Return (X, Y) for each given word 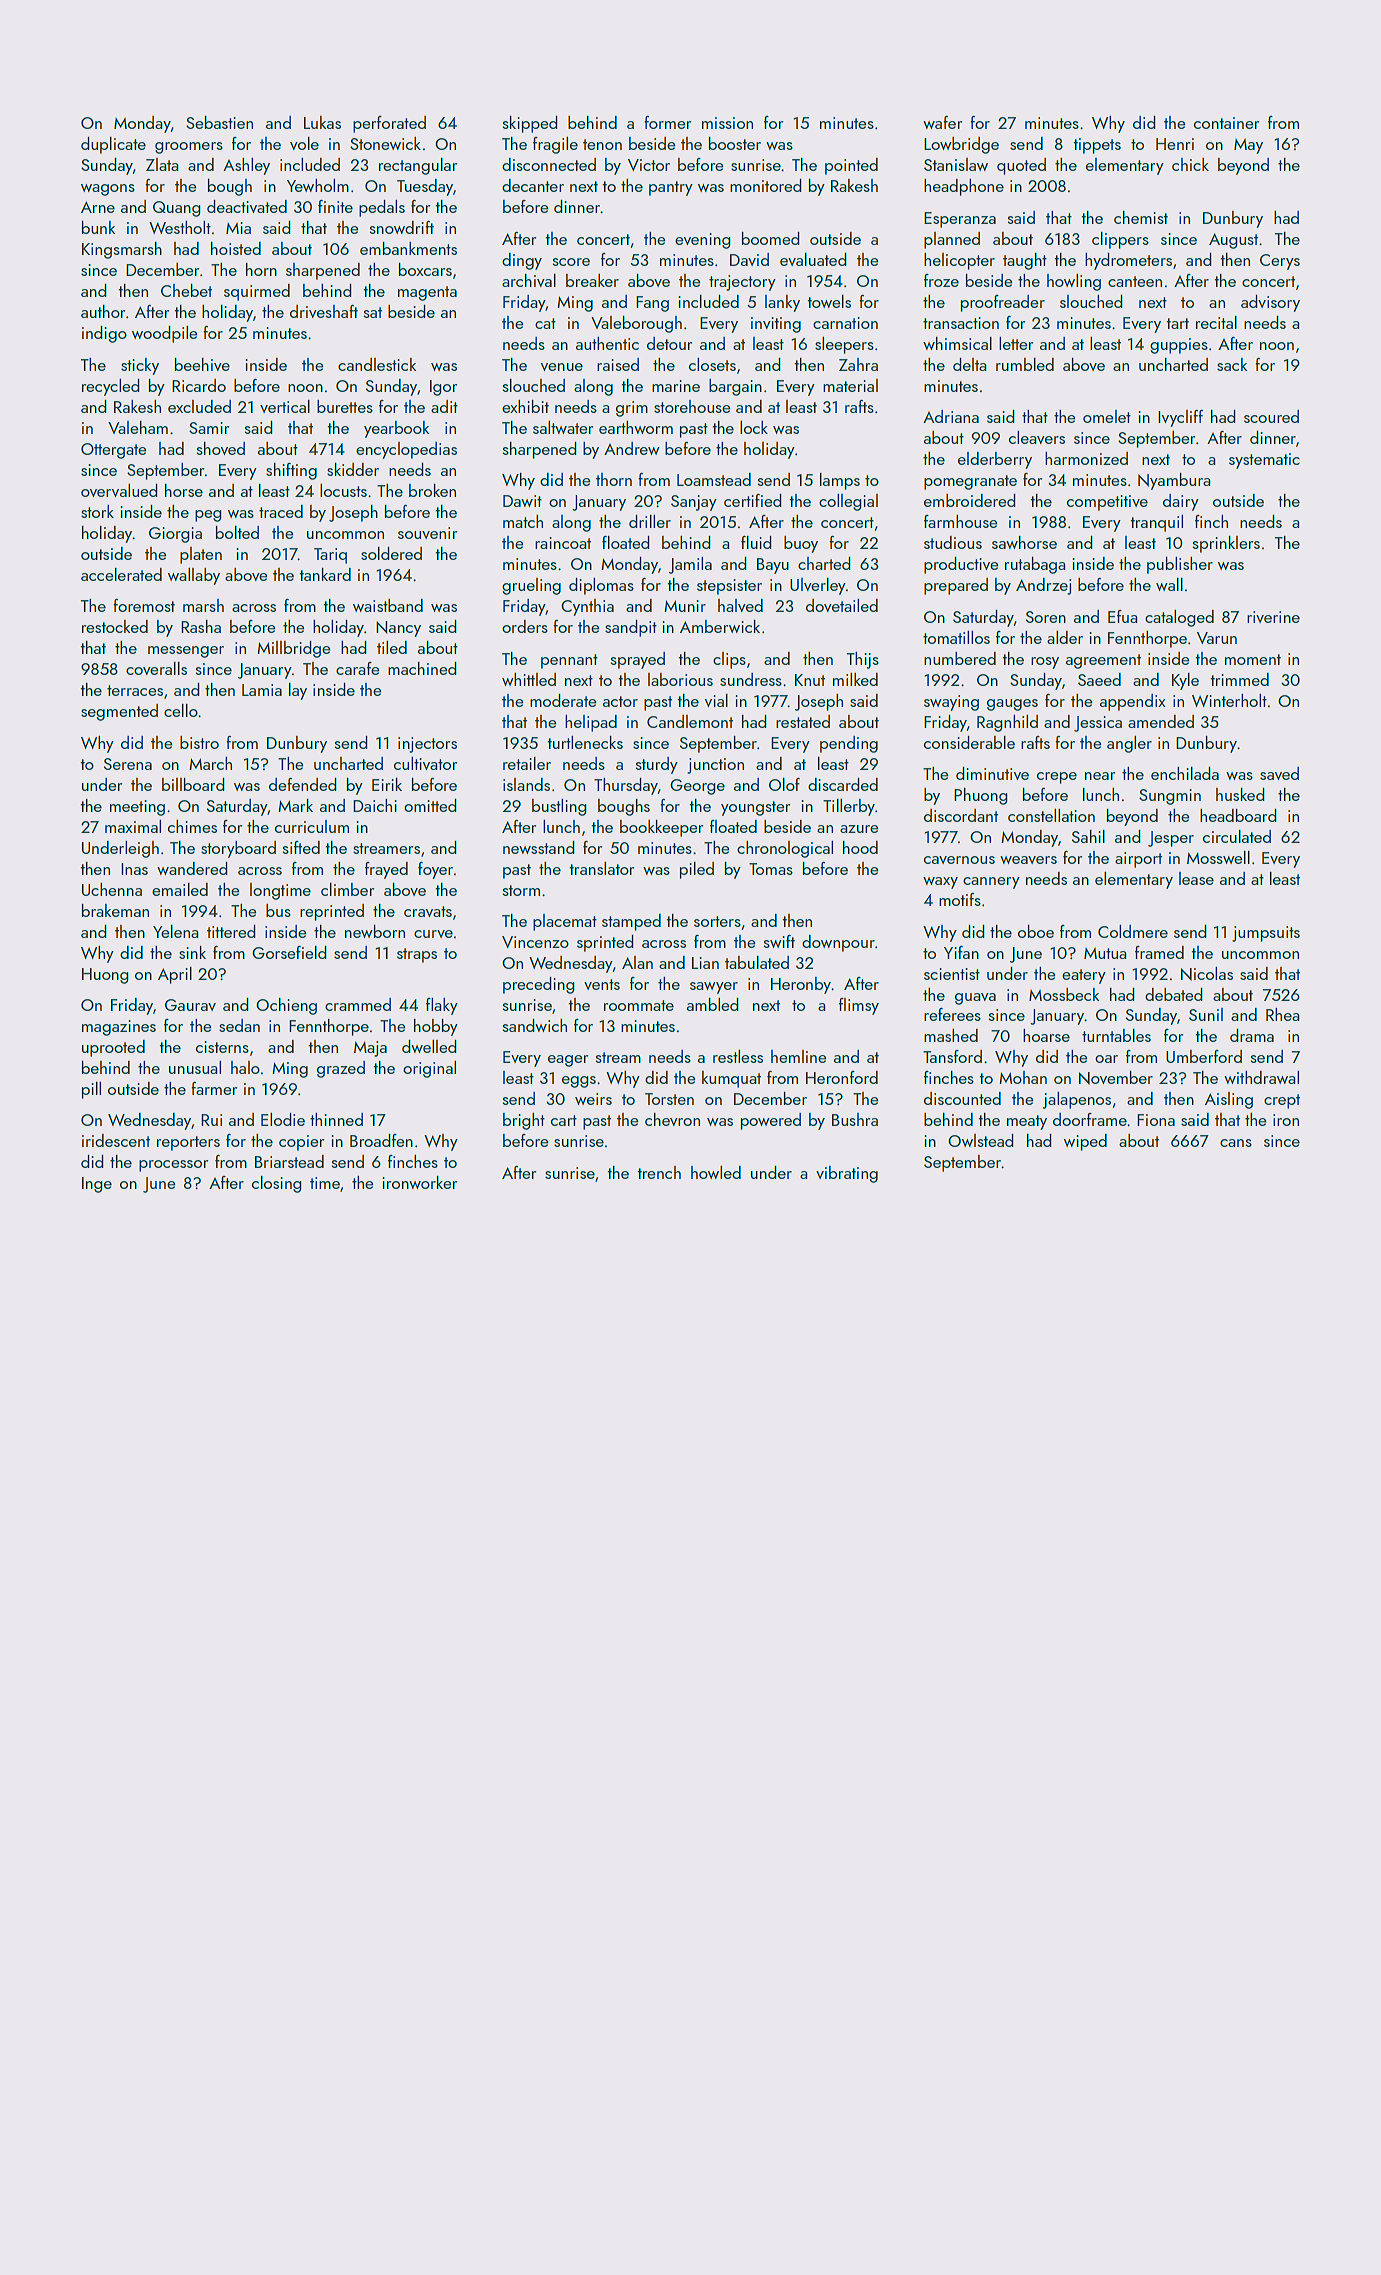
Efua (1123, 616)
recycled (111, 387)
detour (670, 343)
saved (1279, 773)
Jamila (690, 565)
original (429, 1069)
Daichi (375, 805)
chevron (672, 1119)
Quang (177, 209)
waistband (388, 605)
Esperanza (960, 220)
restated (803, 721)
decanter (533, 185)
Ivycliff (1180, 418)
